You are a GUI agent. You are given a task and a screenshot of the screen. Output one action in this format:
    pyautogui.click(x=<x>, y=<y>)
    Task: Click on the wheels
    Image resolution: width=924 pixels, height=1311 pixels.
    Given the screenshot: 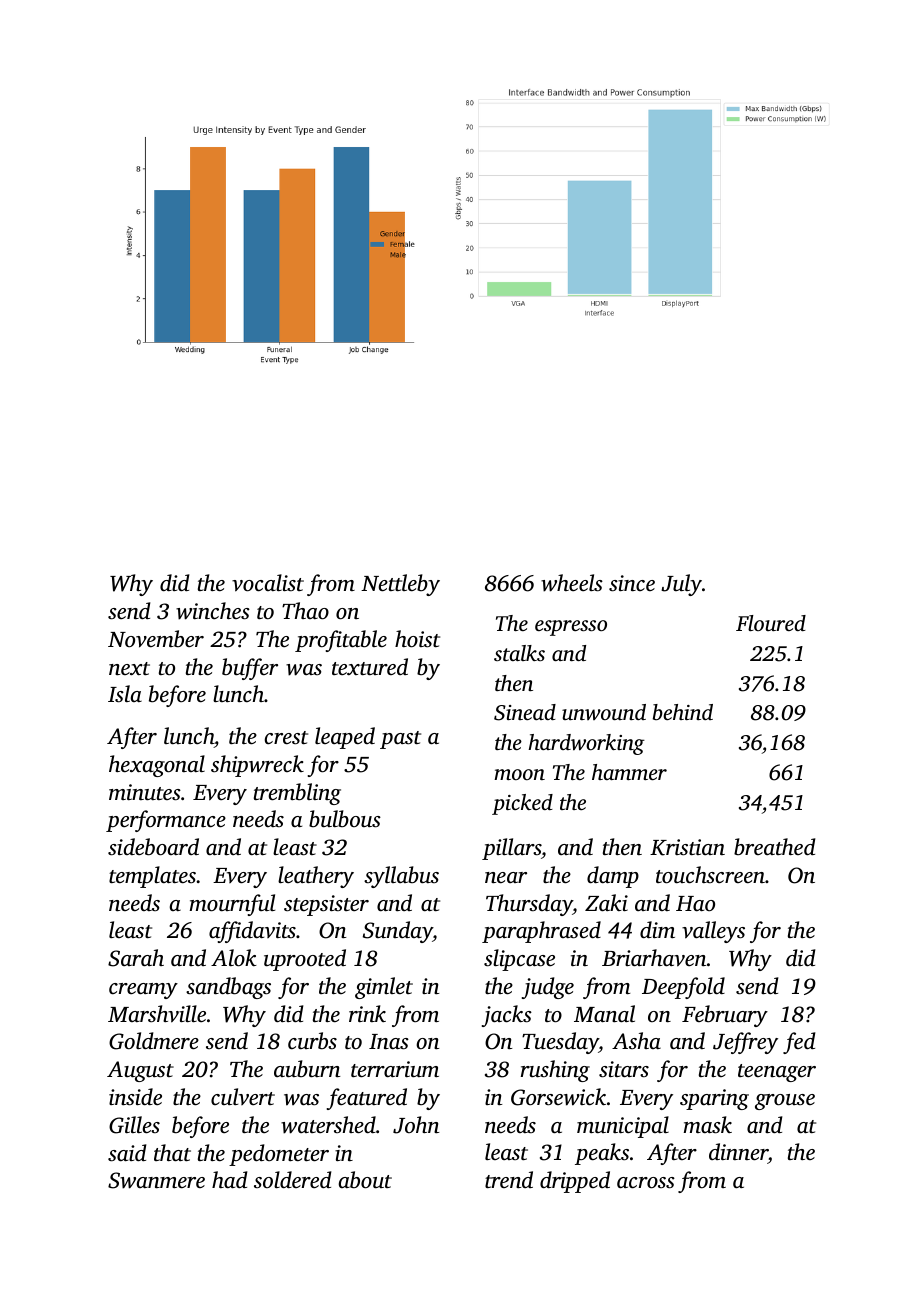 What is the action you would take?
    pyautogui.click(x=572, y=583)
